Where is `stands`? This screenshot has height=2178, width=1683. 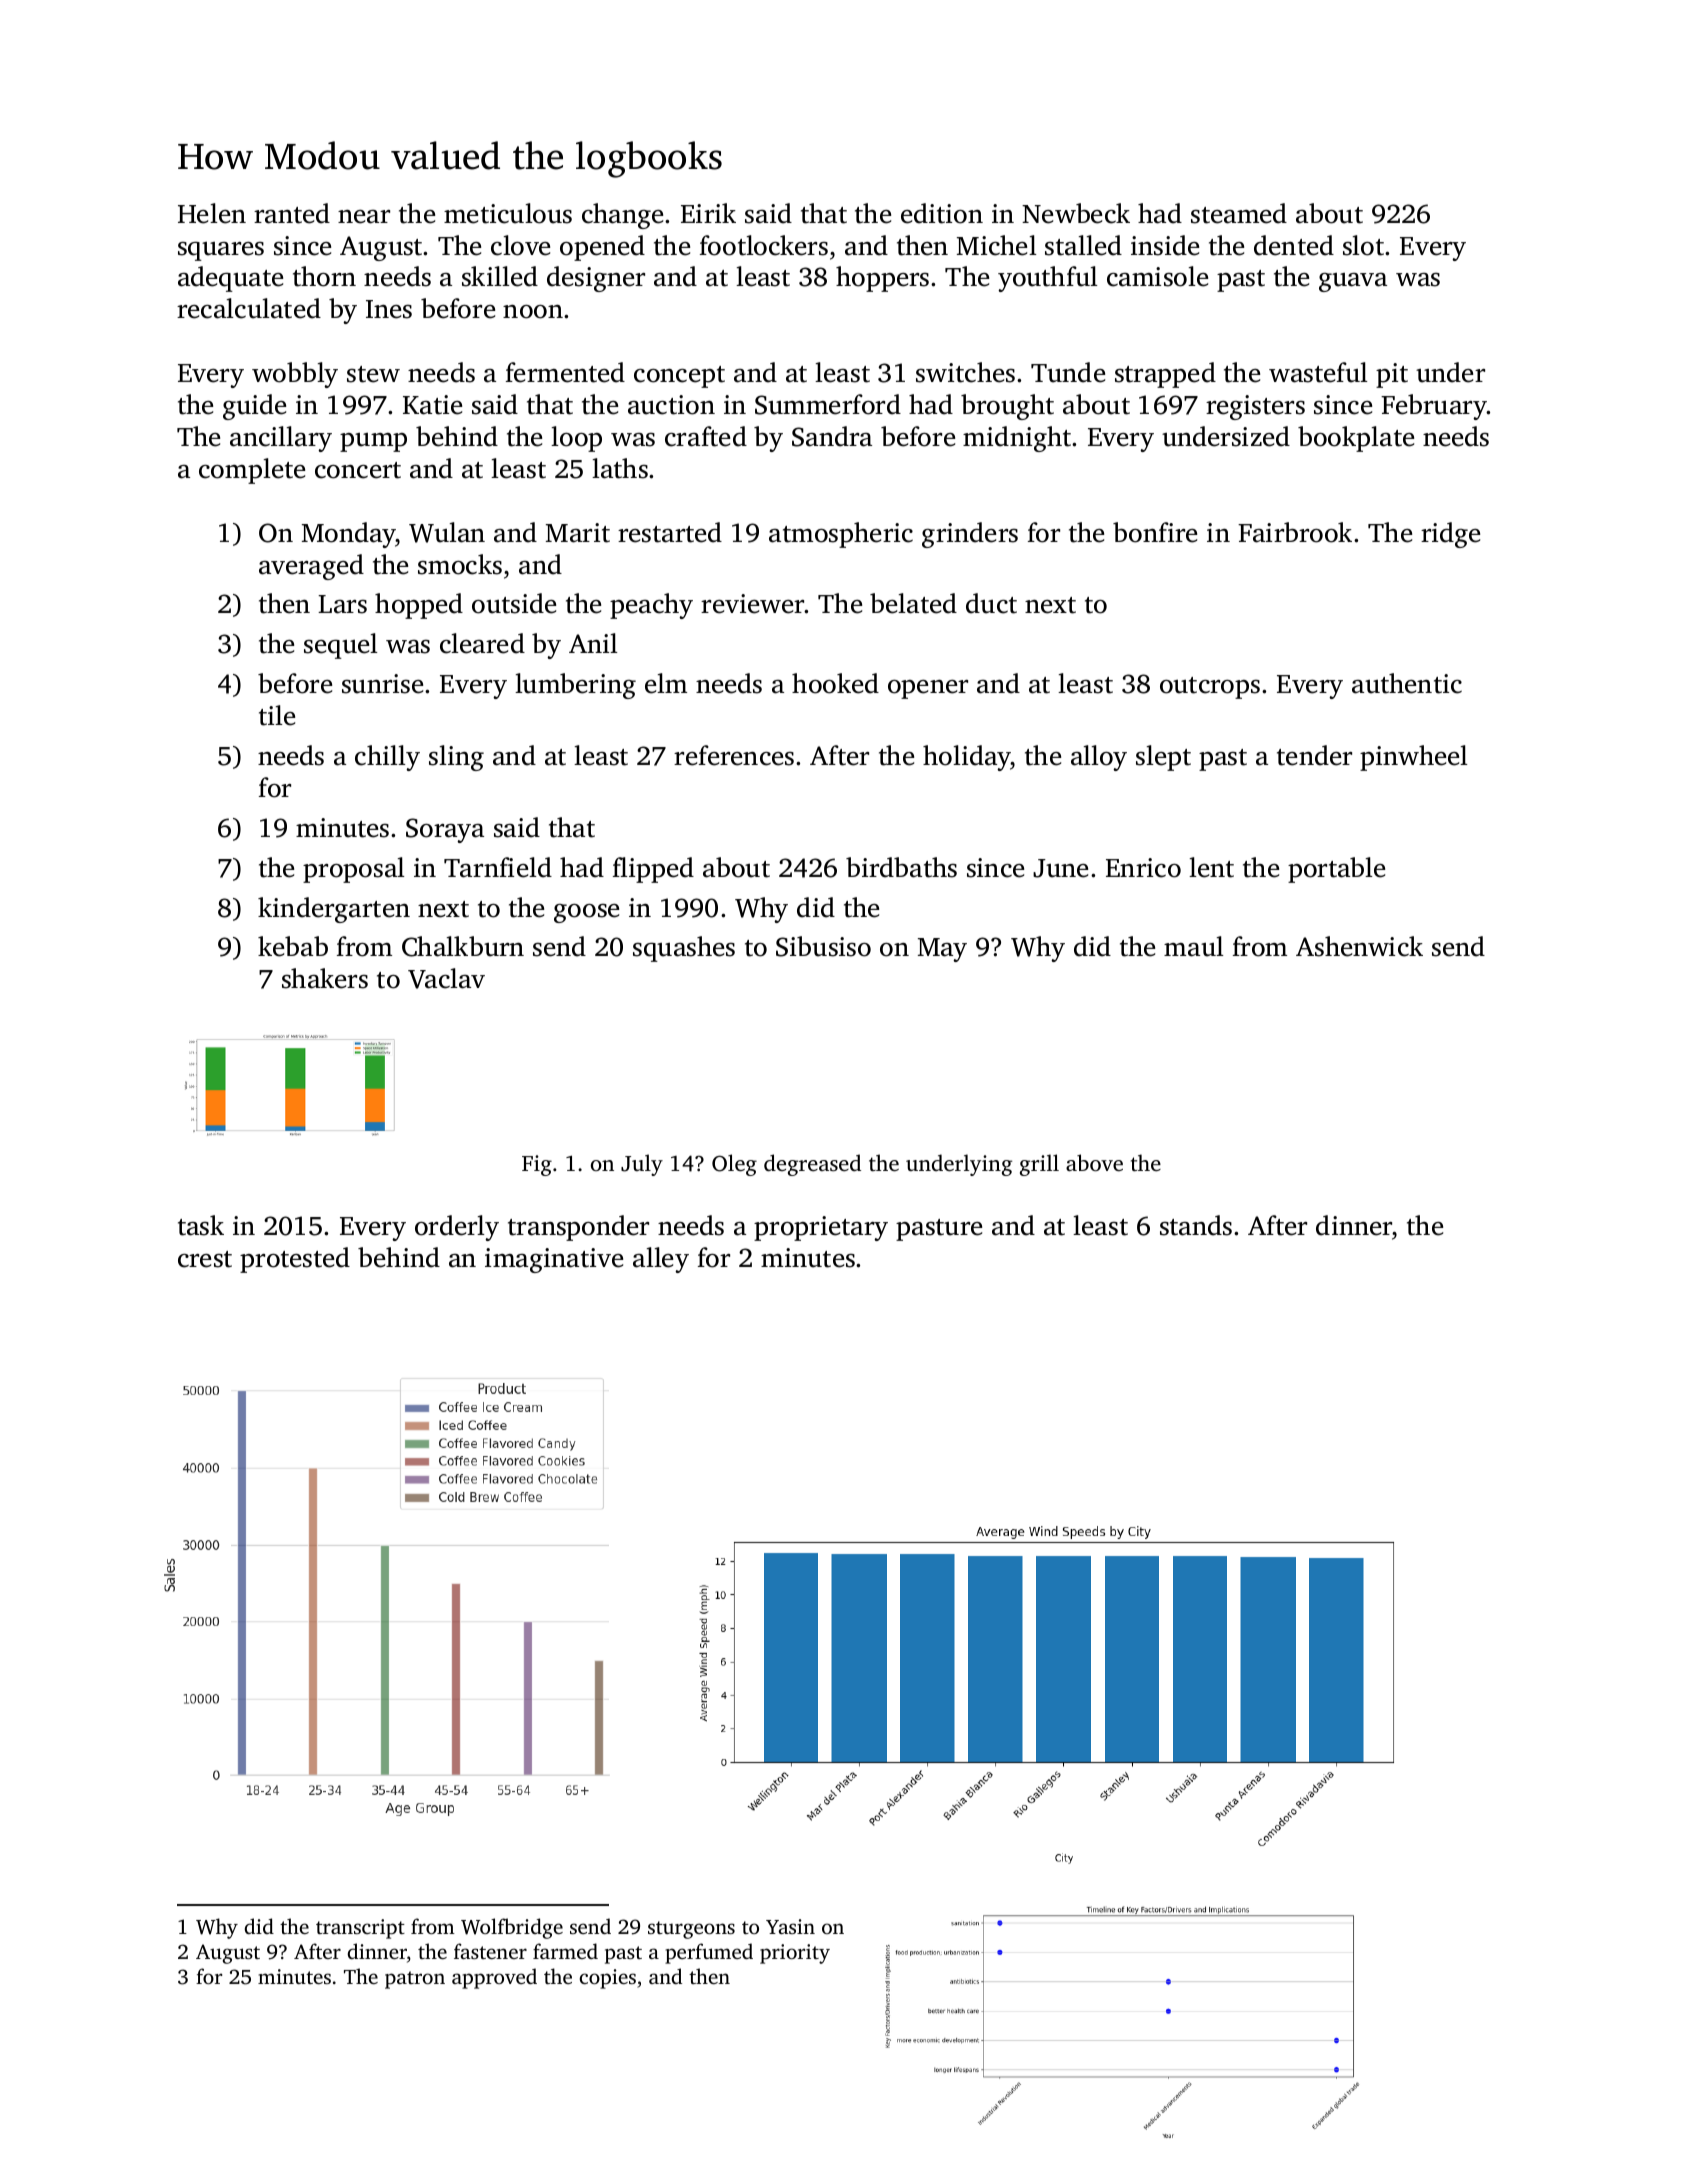 stands is located at coordinates (1196, 1225).
